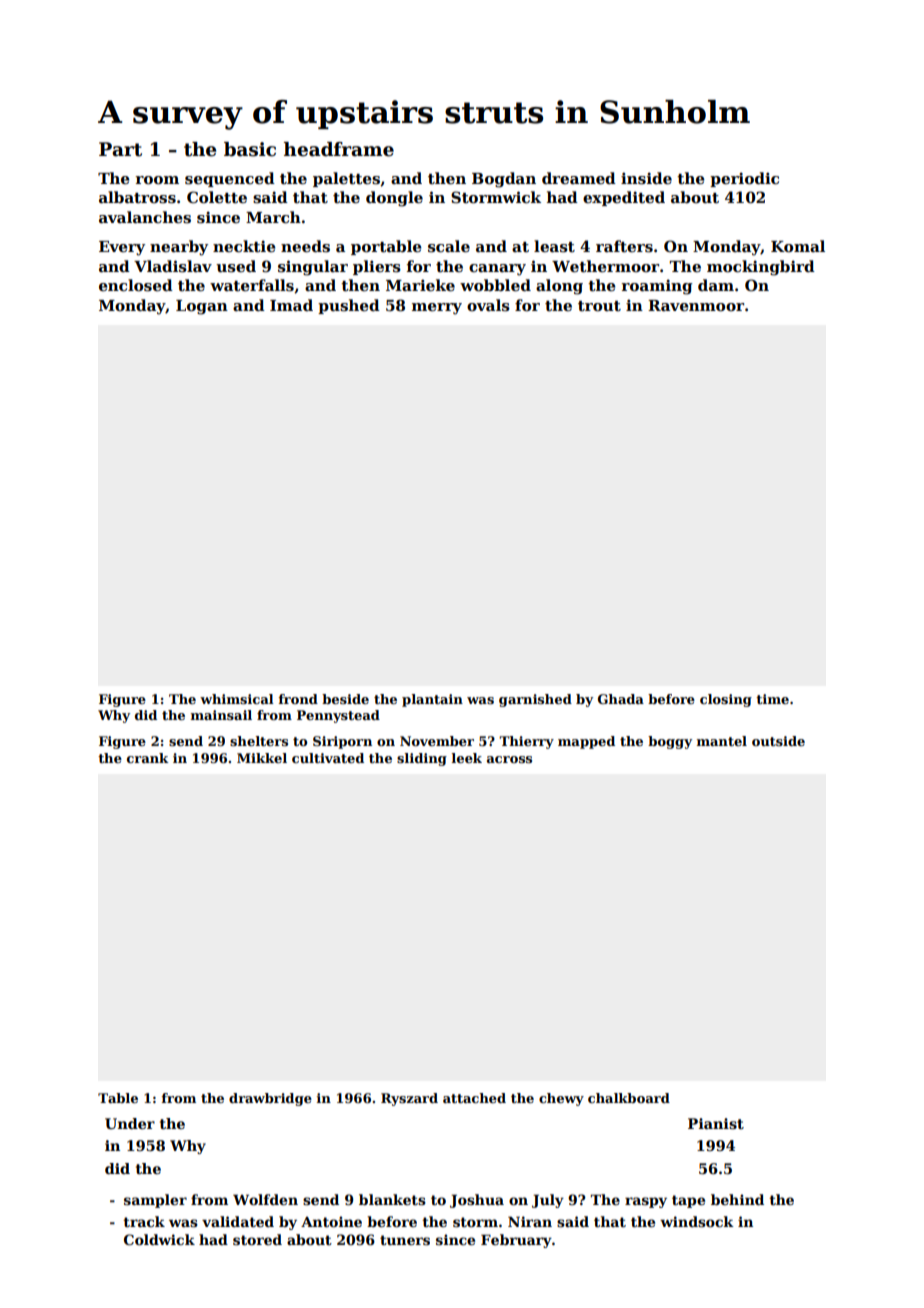 Image resolution: width=924 pixels, height=1308 pixels. I want to click on frond, so click(298, 699).
